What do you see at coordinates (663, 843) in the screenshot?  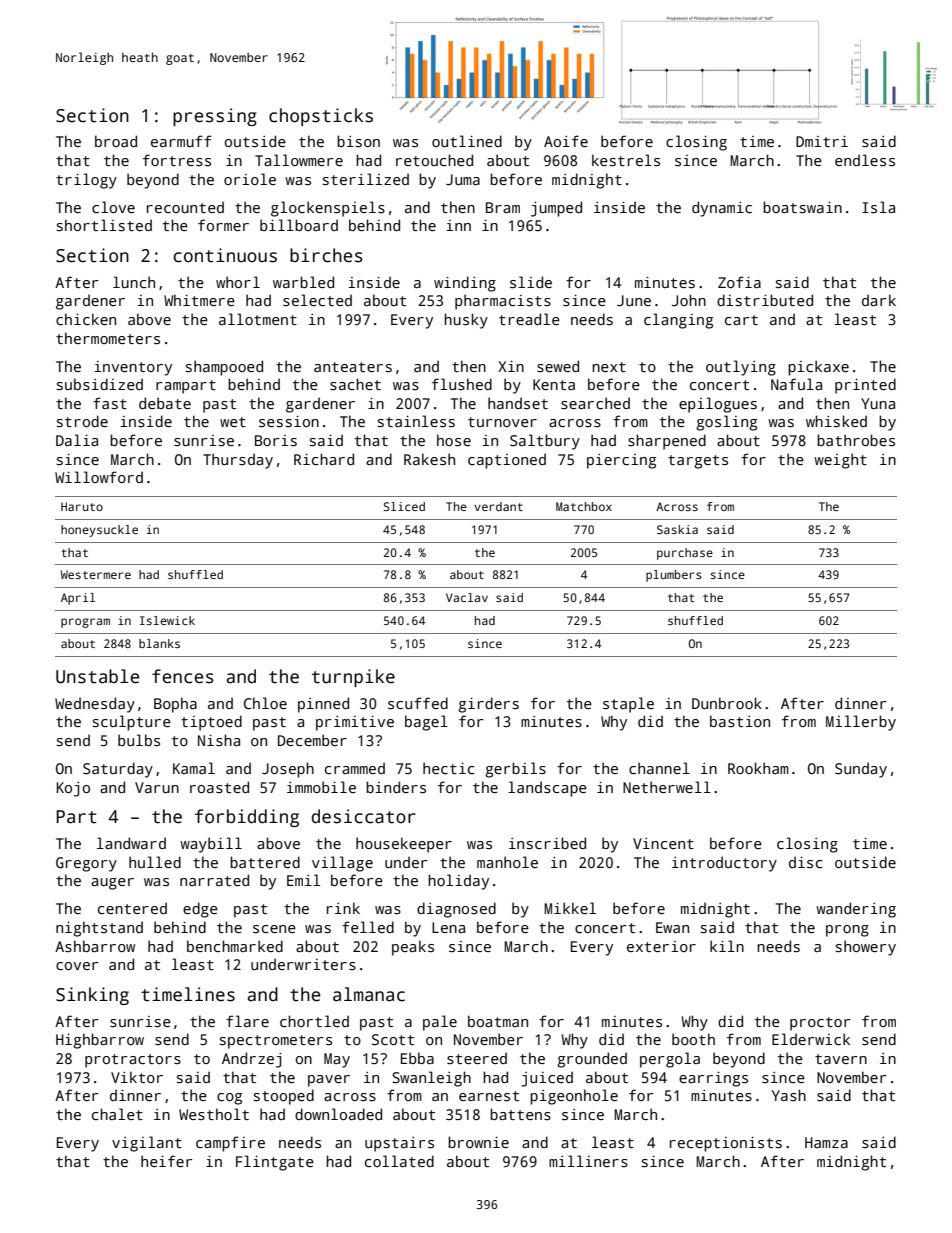 I see `Vincent` at bounding box center [663, 843].
